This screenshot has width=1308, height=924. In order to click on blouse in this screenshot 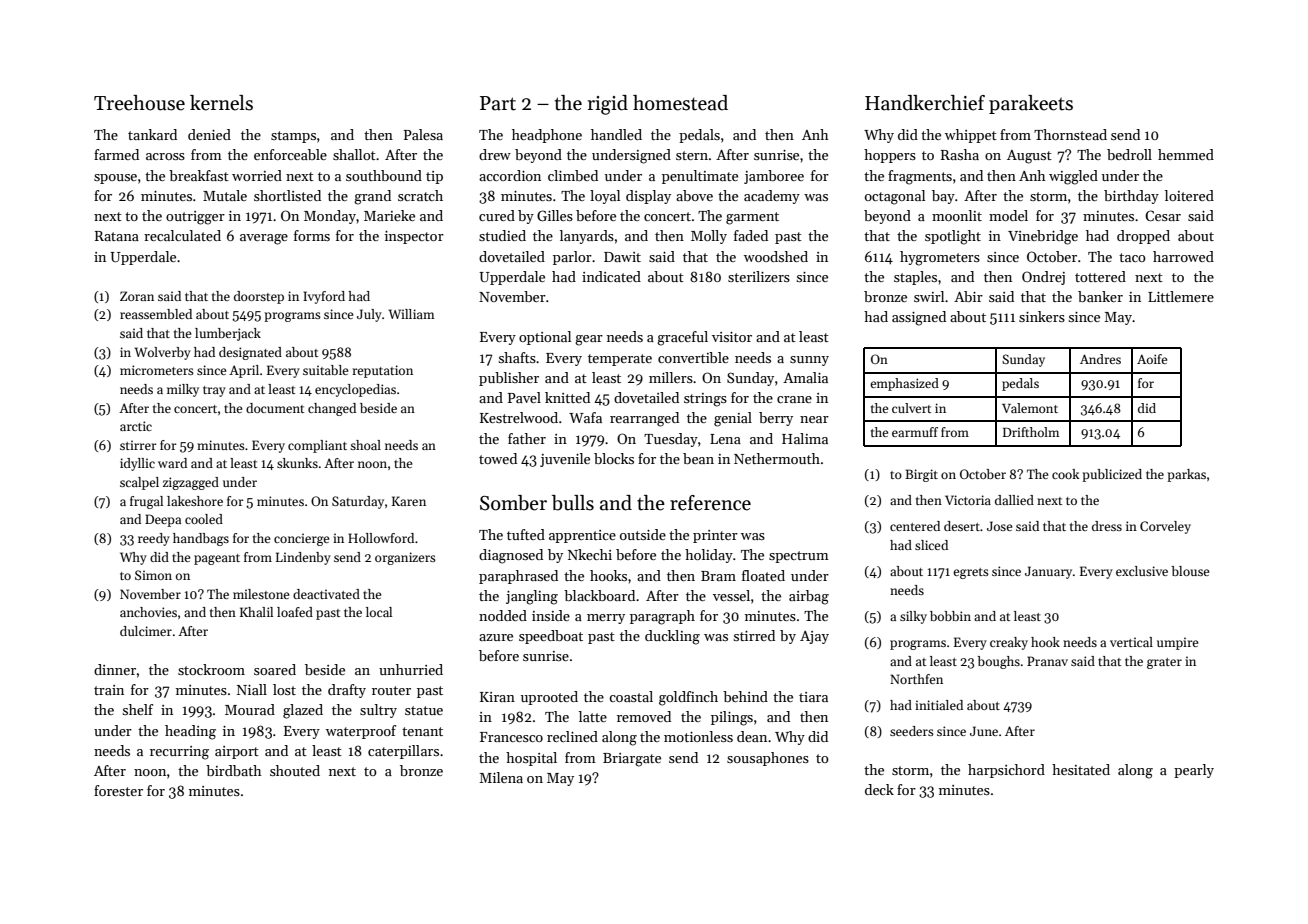, I will do `click(1190, 571)`.
